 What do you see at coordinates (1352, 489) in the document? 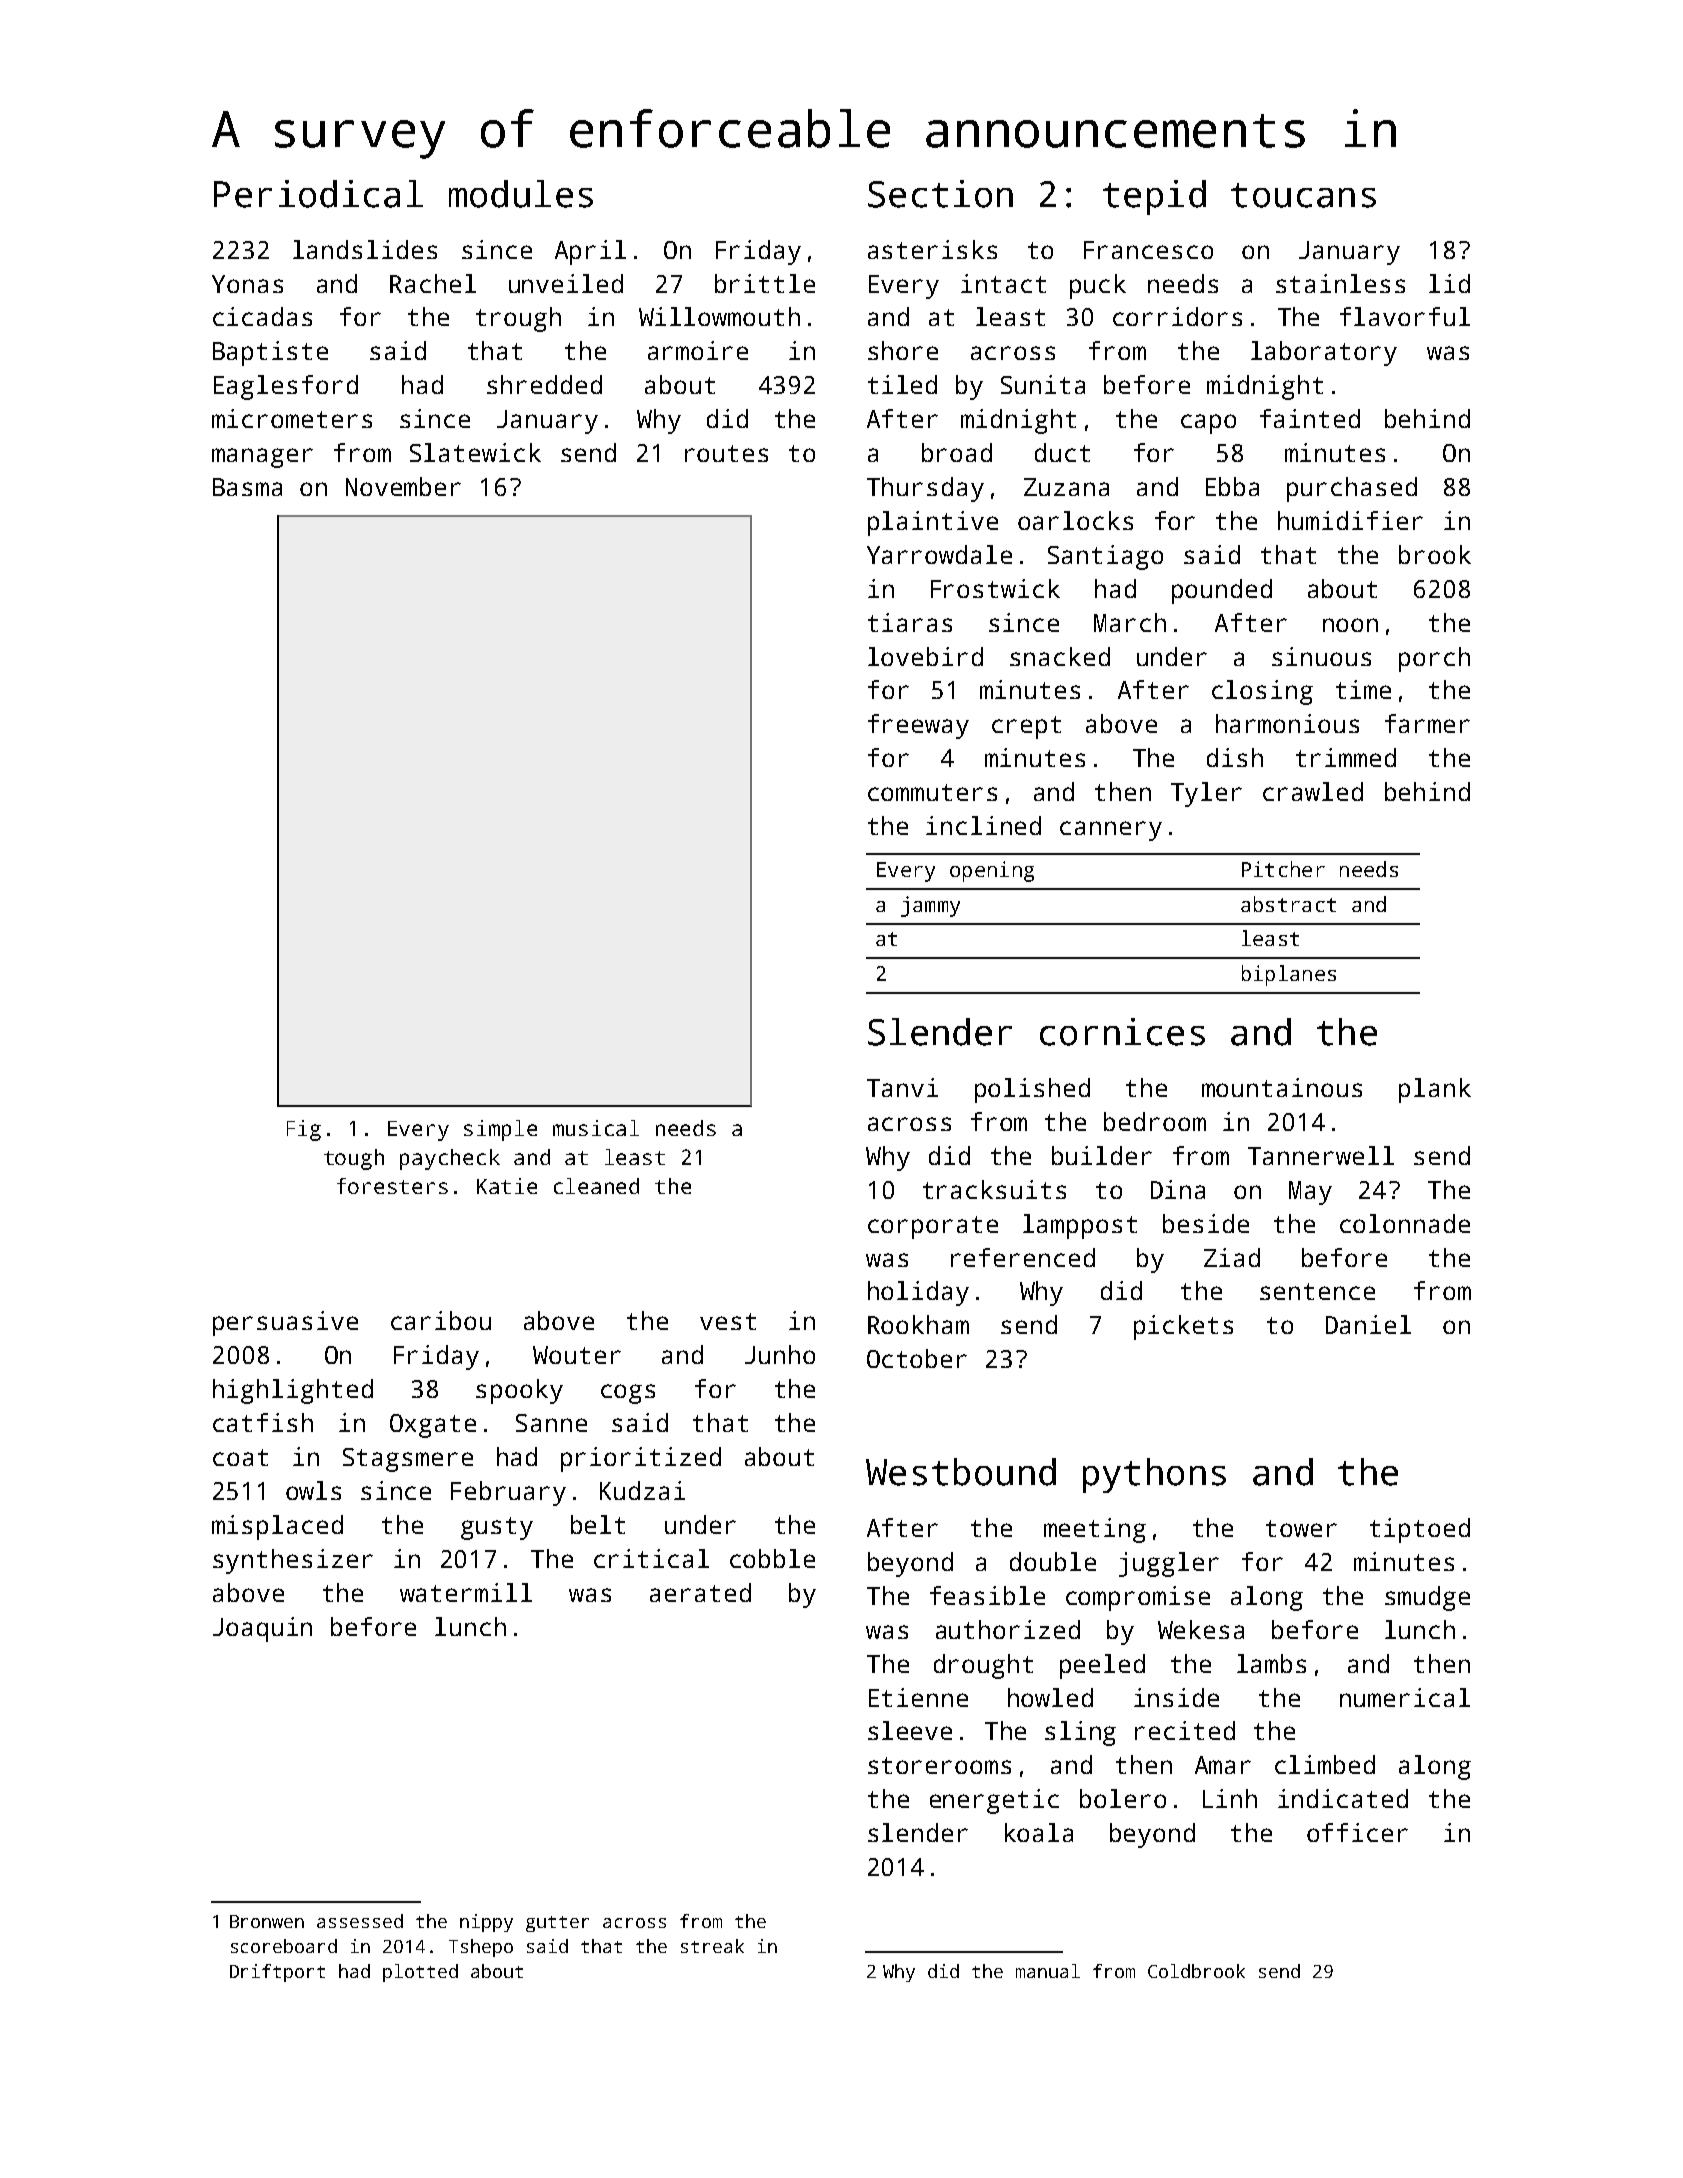
I see `purchased` at bounding box center [1352, 489].
